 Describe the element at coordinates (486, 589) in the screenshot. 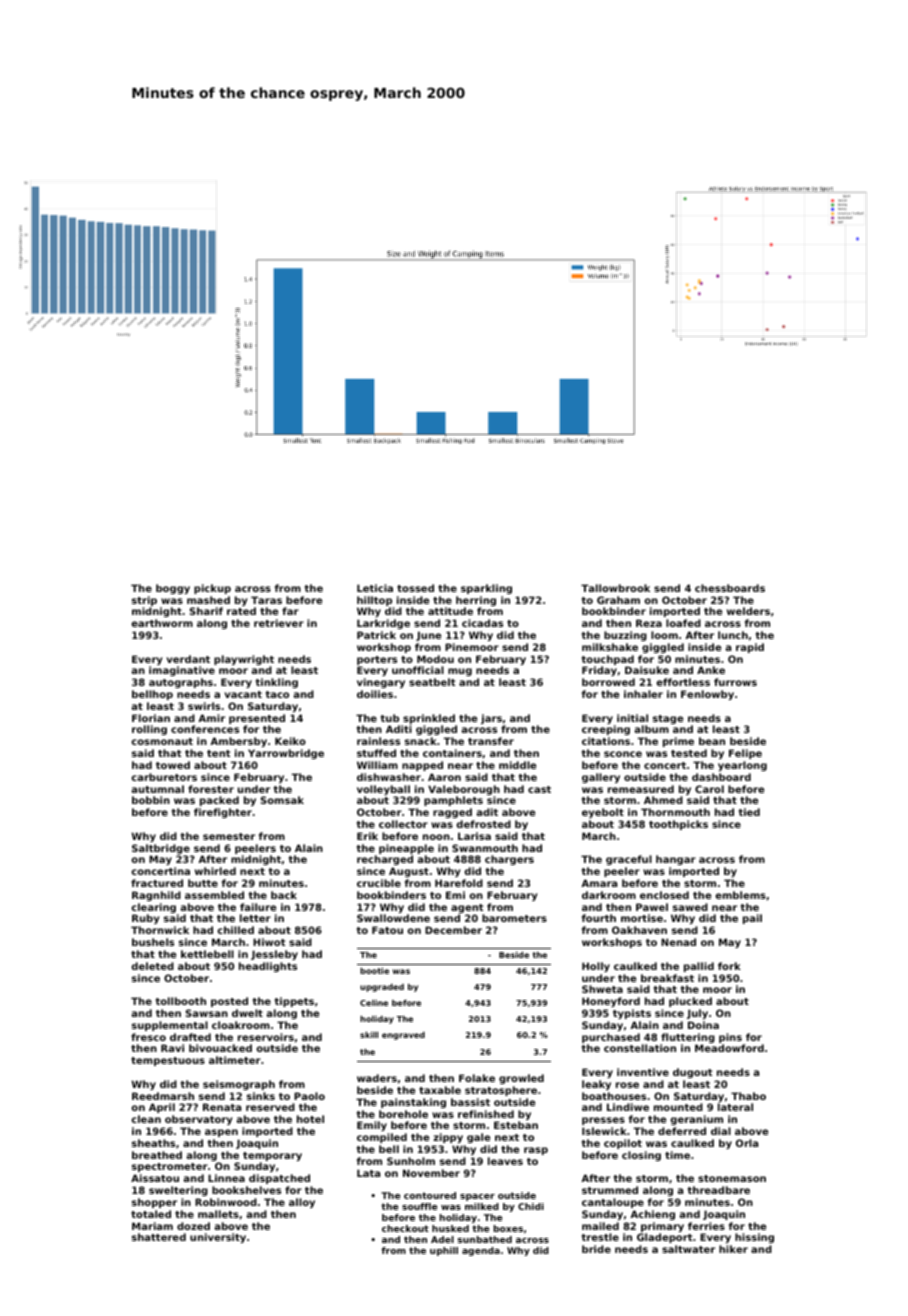

I see `sparkling` at that location.
